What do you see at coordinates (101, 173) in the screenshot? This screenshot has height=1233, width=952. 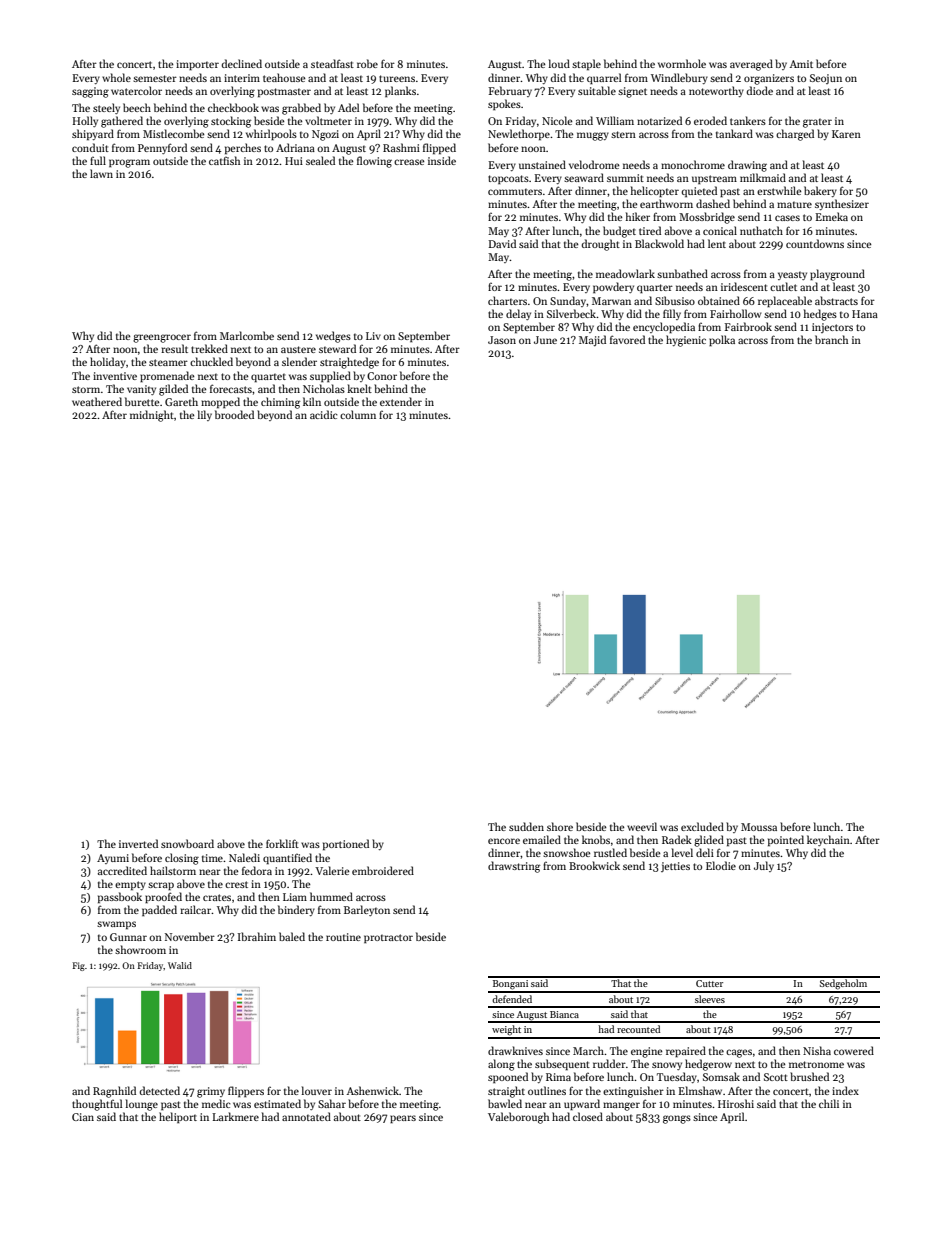 I see `lawn` at bounding box center [101, 173].
